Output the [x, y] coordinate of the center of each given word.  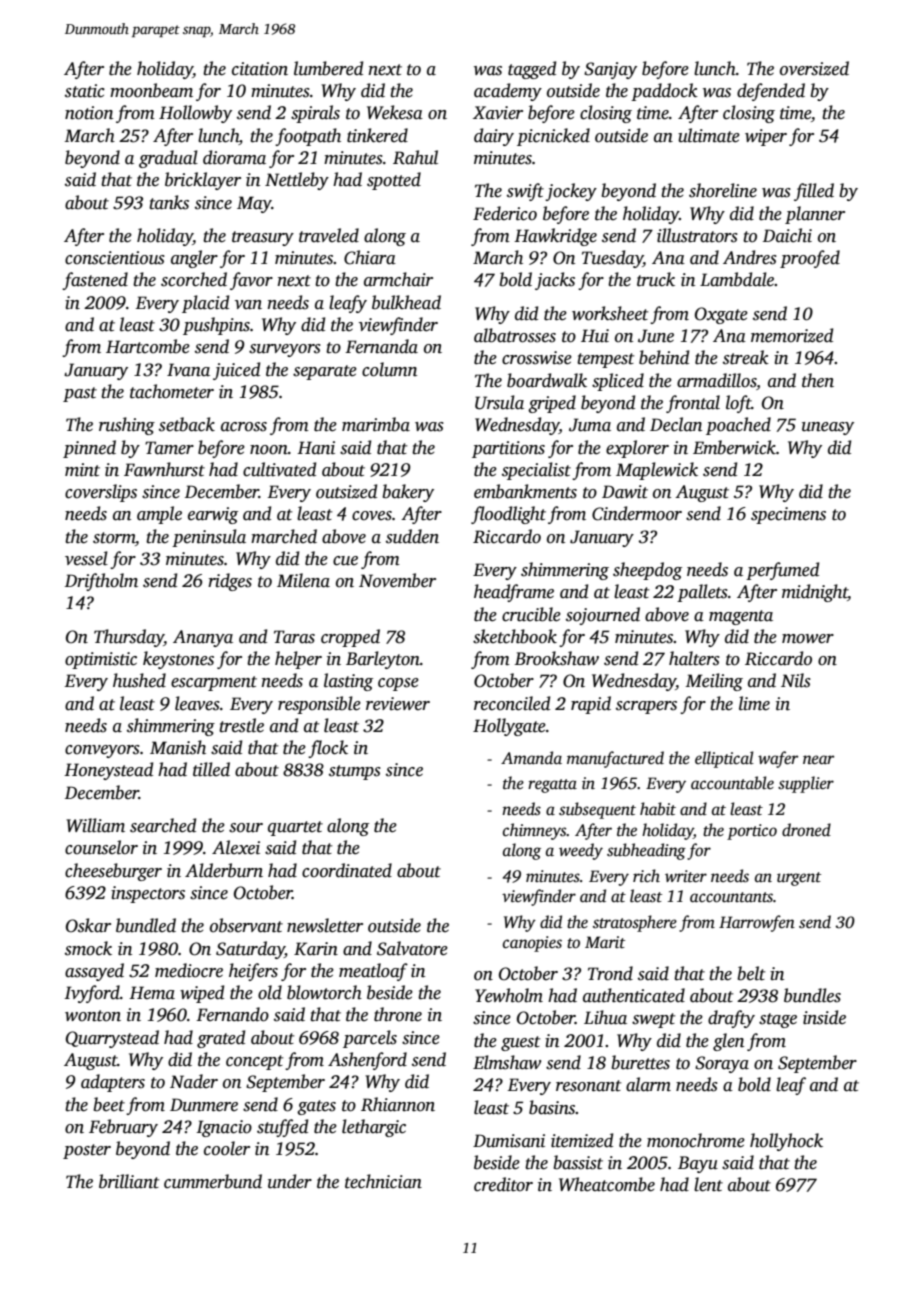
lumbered [328, 68]
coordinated [347, 870]
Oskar [88, 925]
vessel [86, 558]
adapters [113, 1083]
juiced [236, 371]
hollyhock [786, 1142]
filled [814, 192]
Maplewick [657, 471]
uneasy [828, 428]
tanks [169, 202]
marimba [376, 424]
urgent [799, 879]
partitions [508, 449]
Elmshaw [507, 1062]
